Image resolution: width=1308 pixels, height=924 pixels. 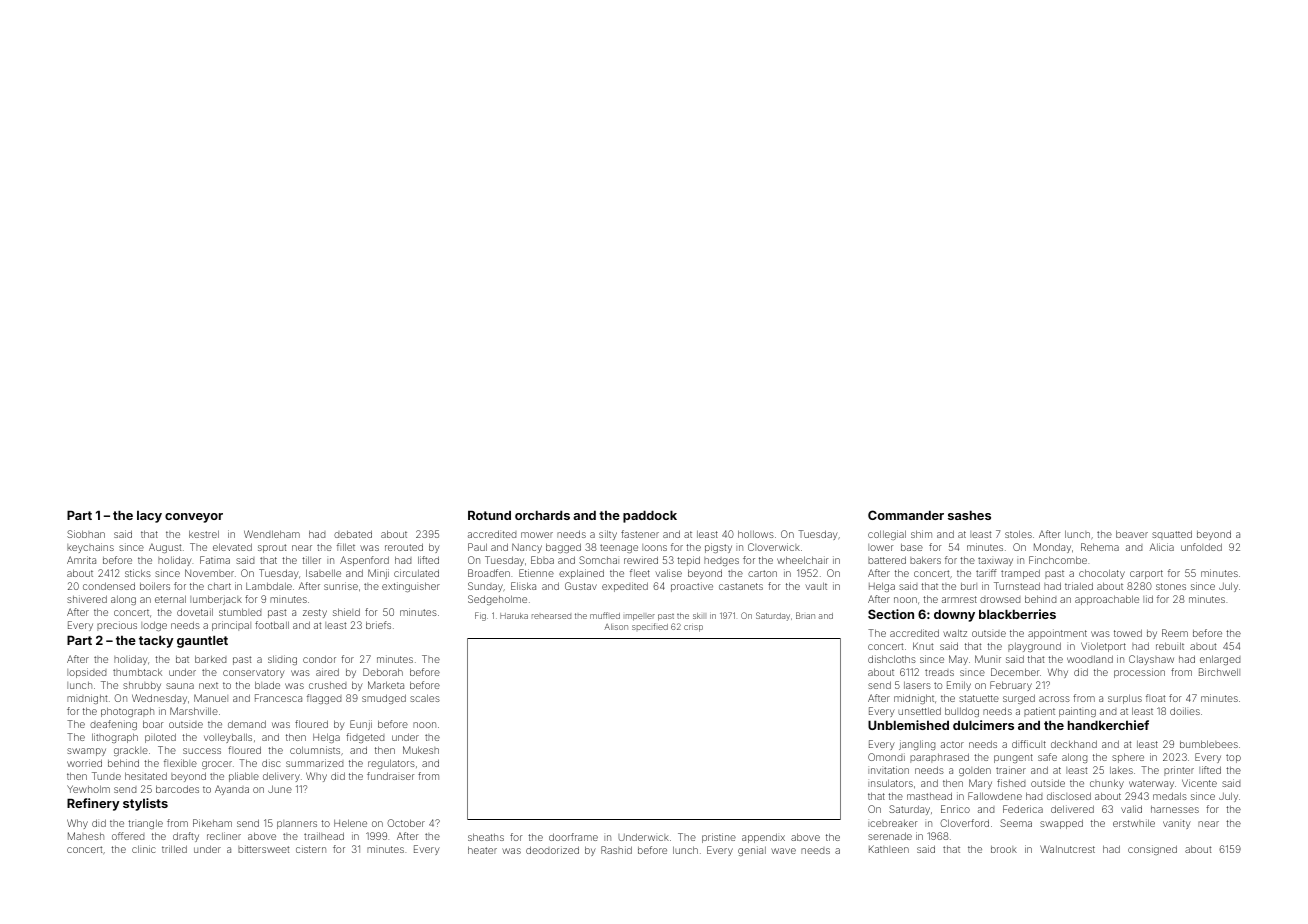 I want to click on photograph, so click(x=127, y=712).
